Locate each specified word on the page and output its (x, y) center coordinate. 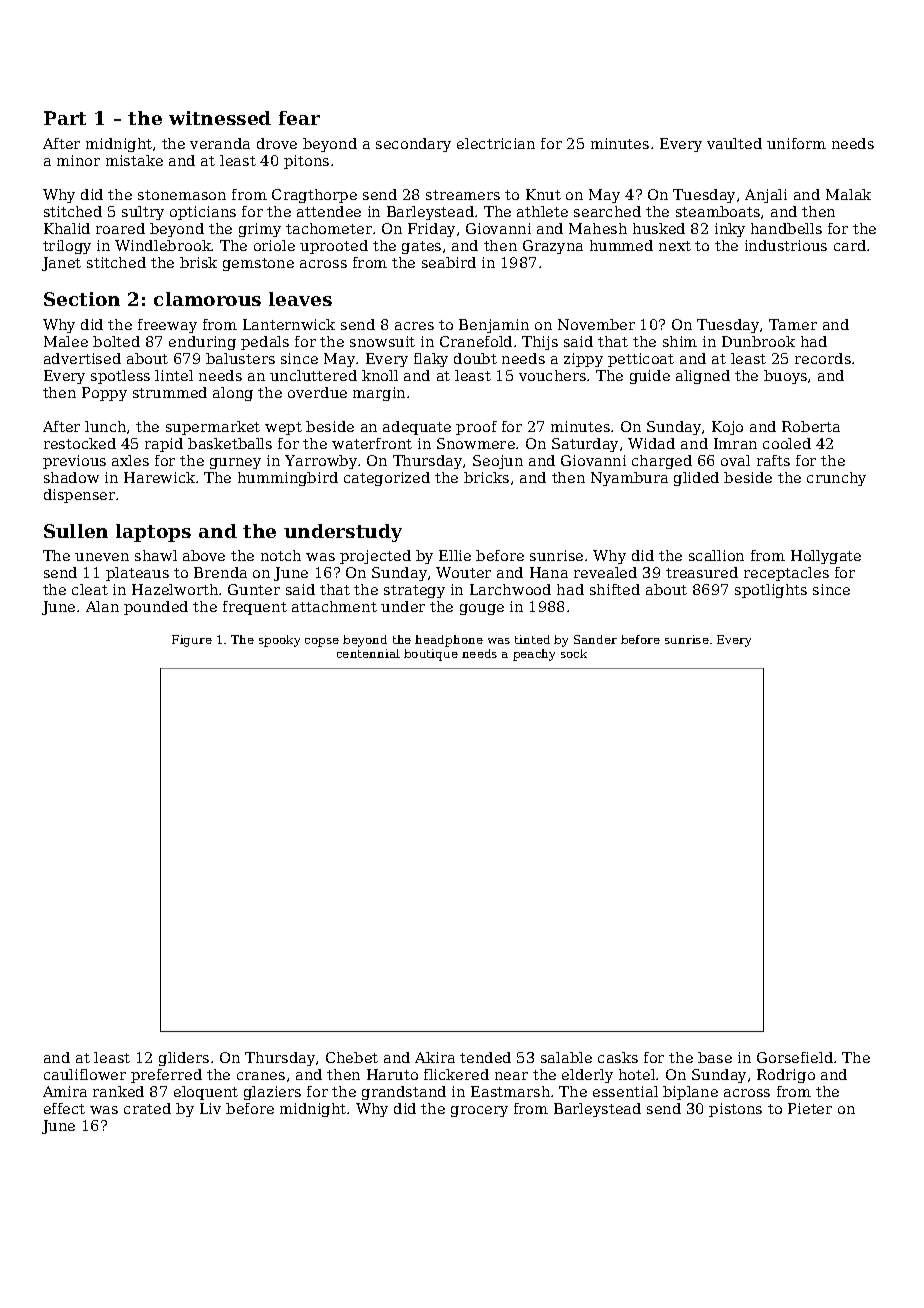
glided (696, 479)
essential (625, 1091)
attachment (334, 606)
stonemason (182, 195)
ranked (118, 1091)
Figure (192, 641)
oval (735, 460)
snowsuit (382, 341)
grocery (479, 1111)
